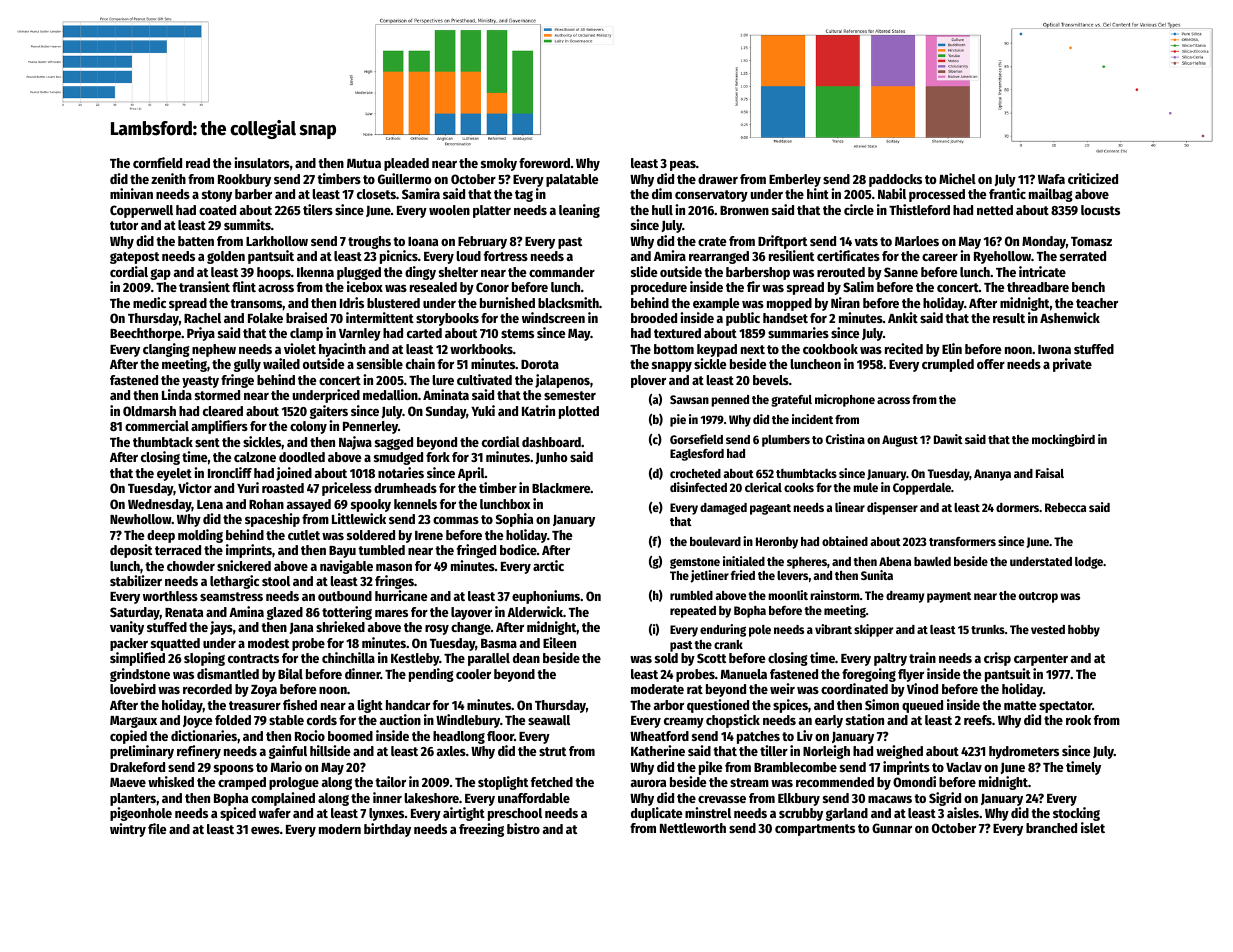 The width and height of the screenshot is (1233, 952). What do you see at coordinates (364, 163) in the screenshot?
I see `Mutua` at bounding box center [364, 163].
